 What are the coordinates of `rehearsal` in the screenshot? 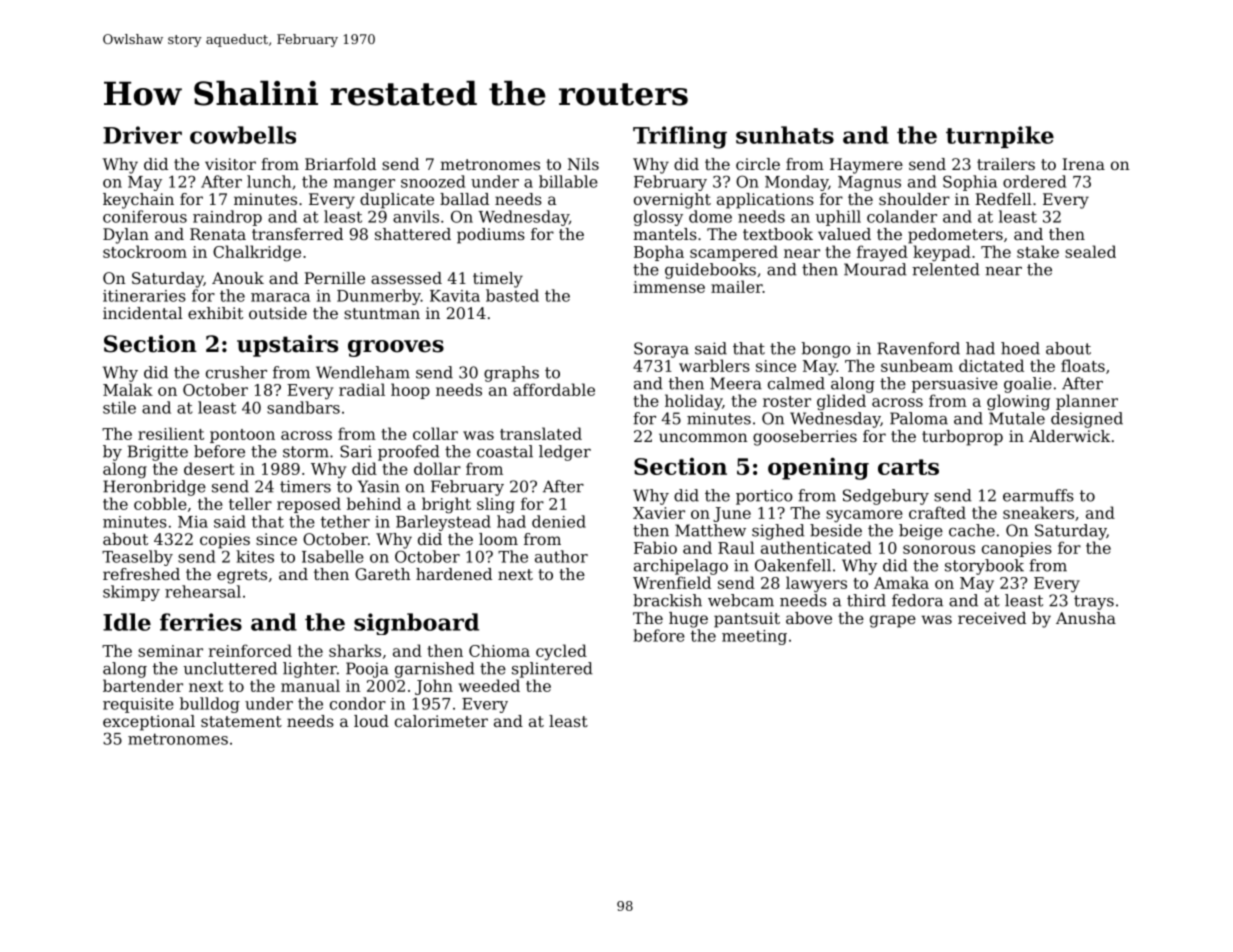 It's located at (203, 591).
